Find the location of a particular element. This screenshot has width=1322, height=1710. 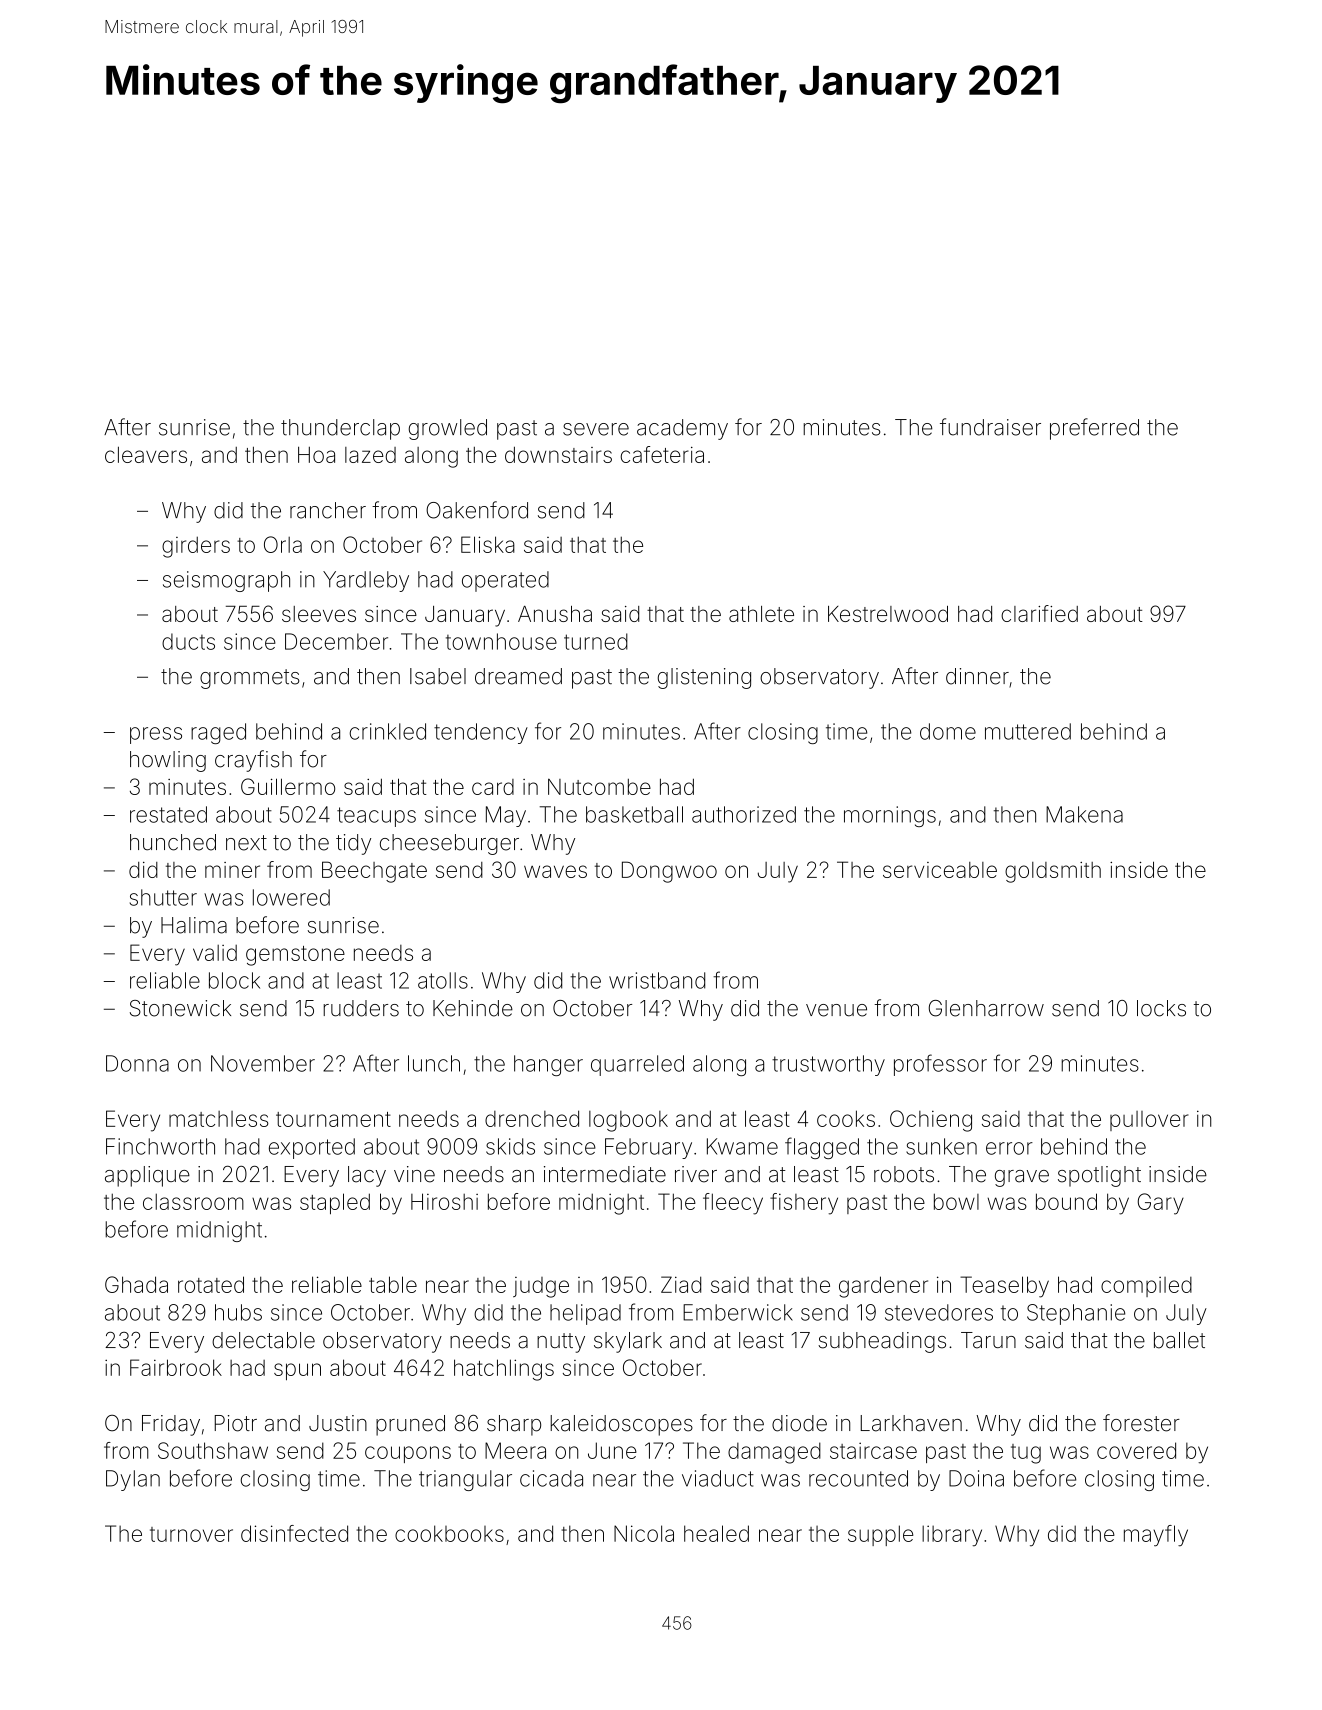

tidy is located at coordinates (353, 844).
